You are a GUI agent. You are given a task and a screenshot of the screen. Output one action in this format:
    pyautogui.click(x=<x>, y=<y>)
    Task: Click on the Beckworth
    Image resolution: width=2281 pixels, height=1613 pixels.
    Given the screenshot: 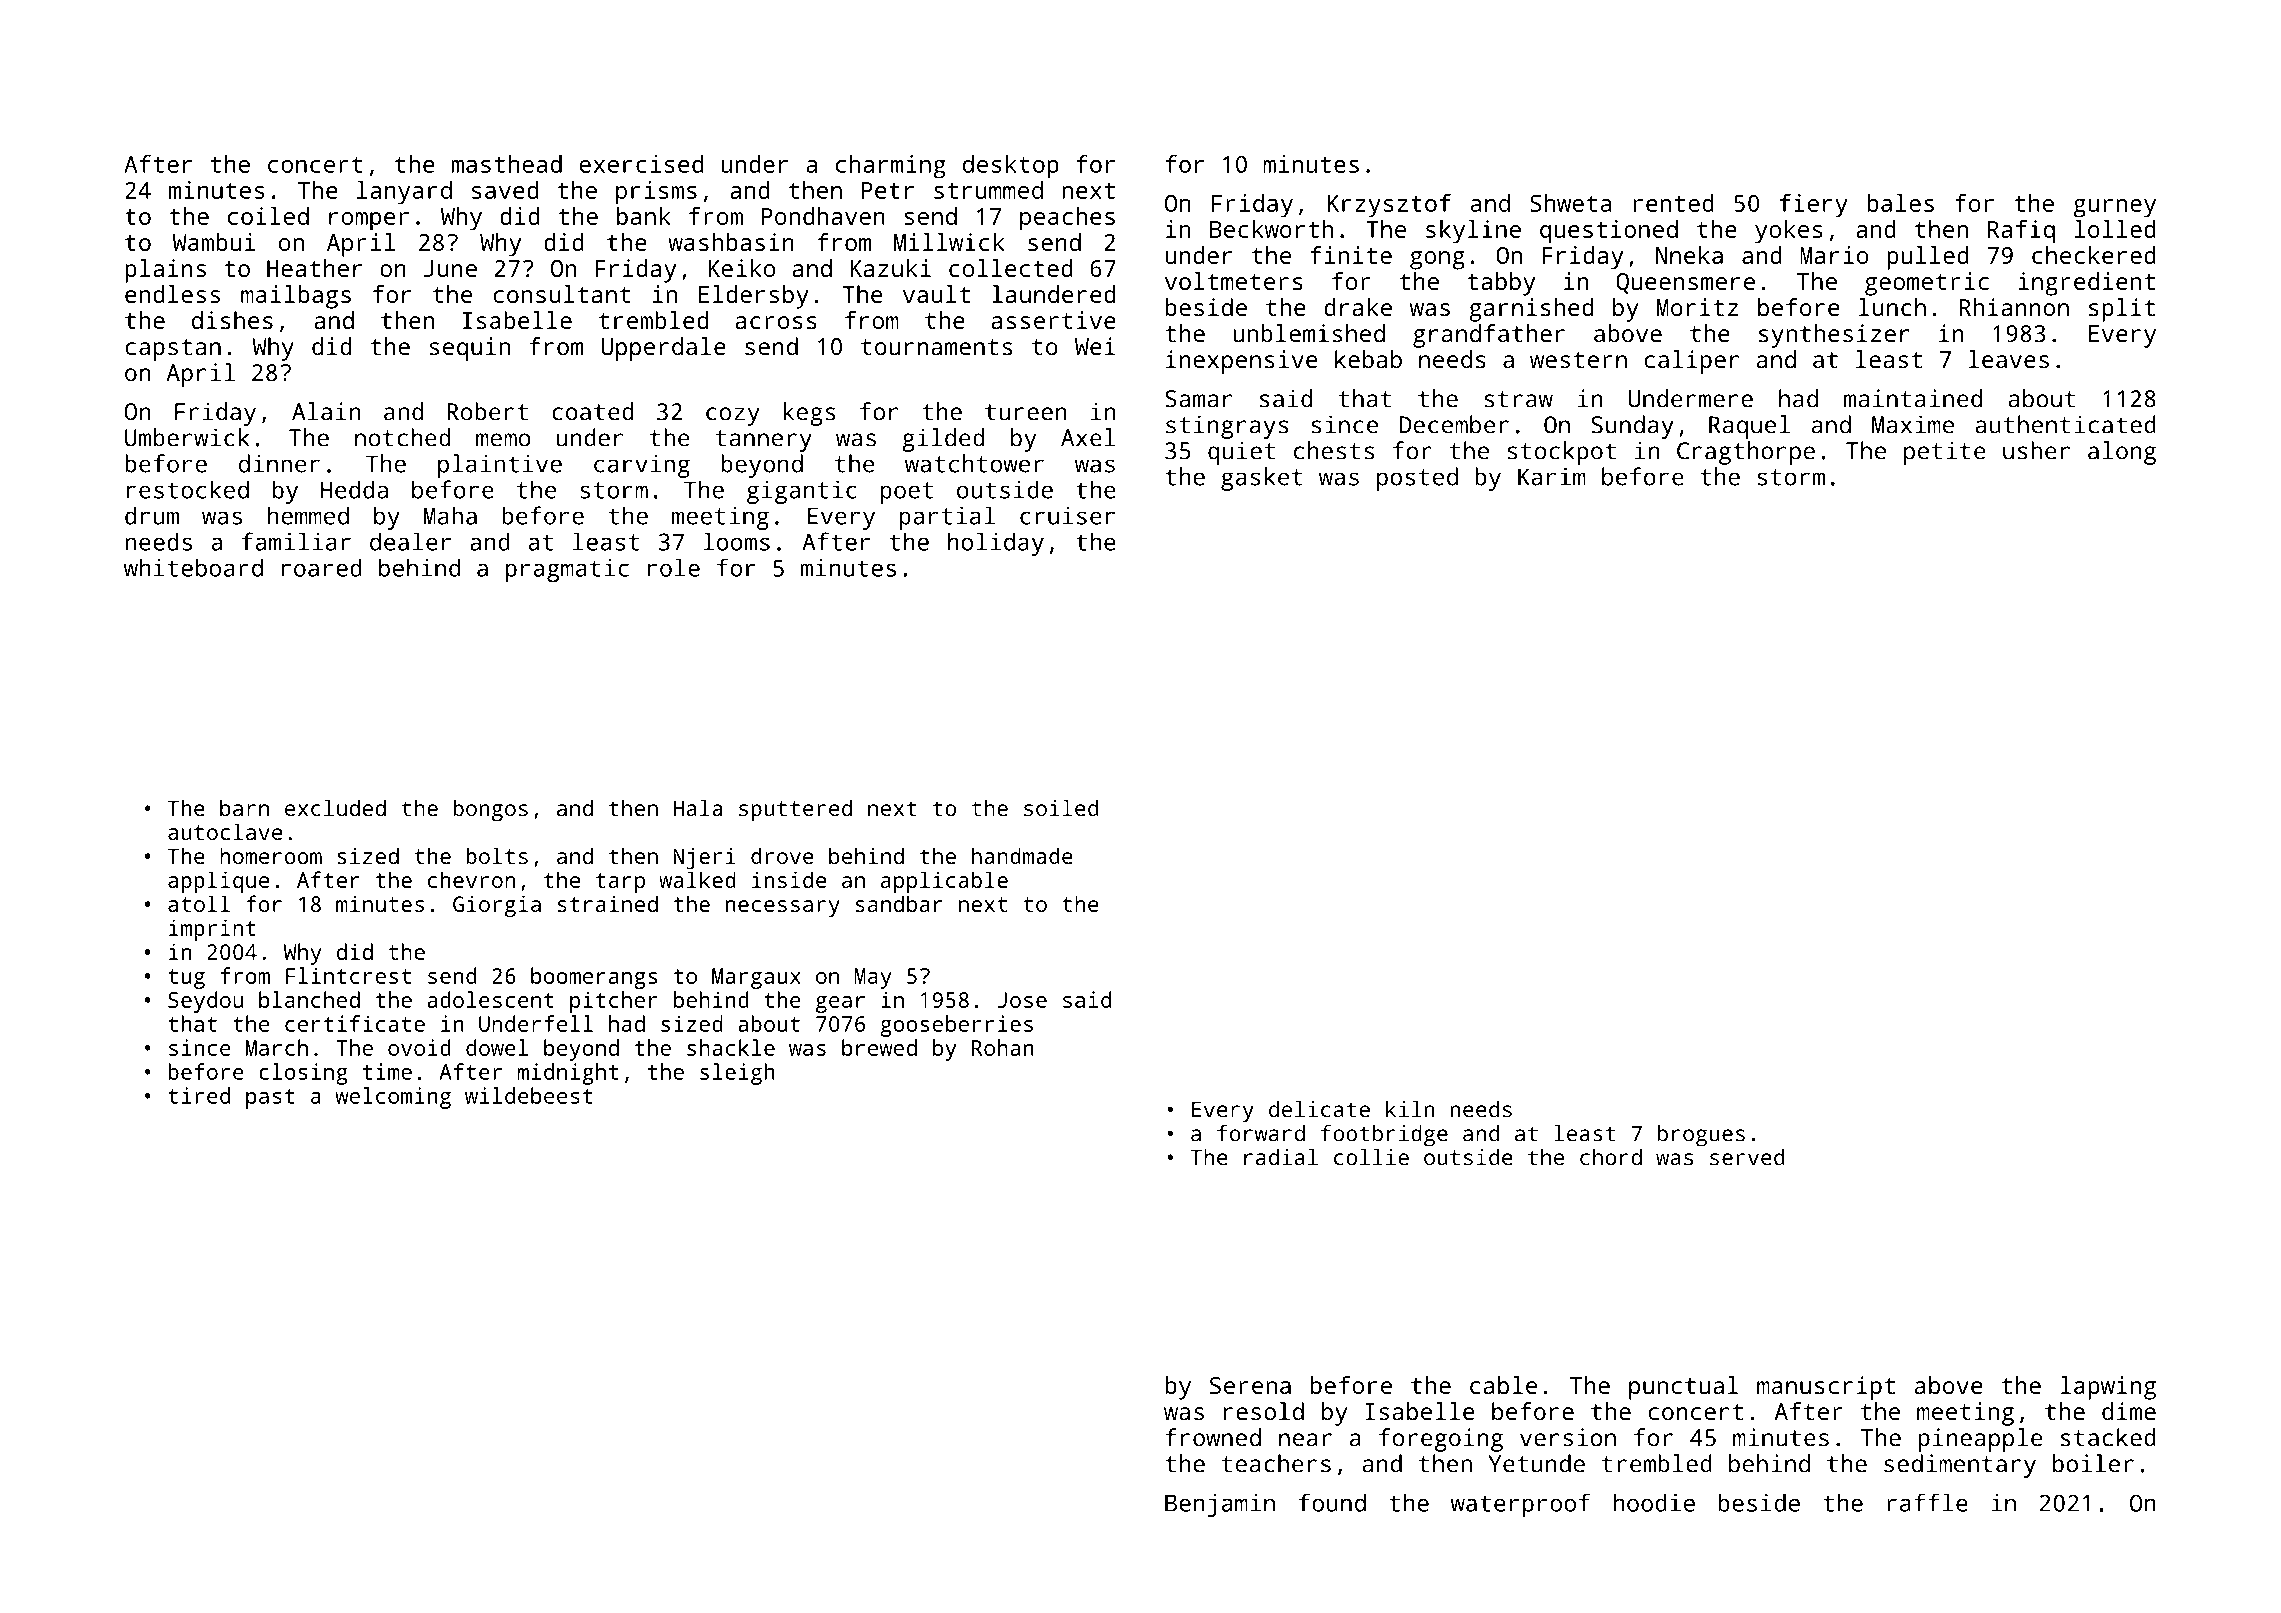 What is the action you would take?
    pyautogui.click(x=1272, y=229)
